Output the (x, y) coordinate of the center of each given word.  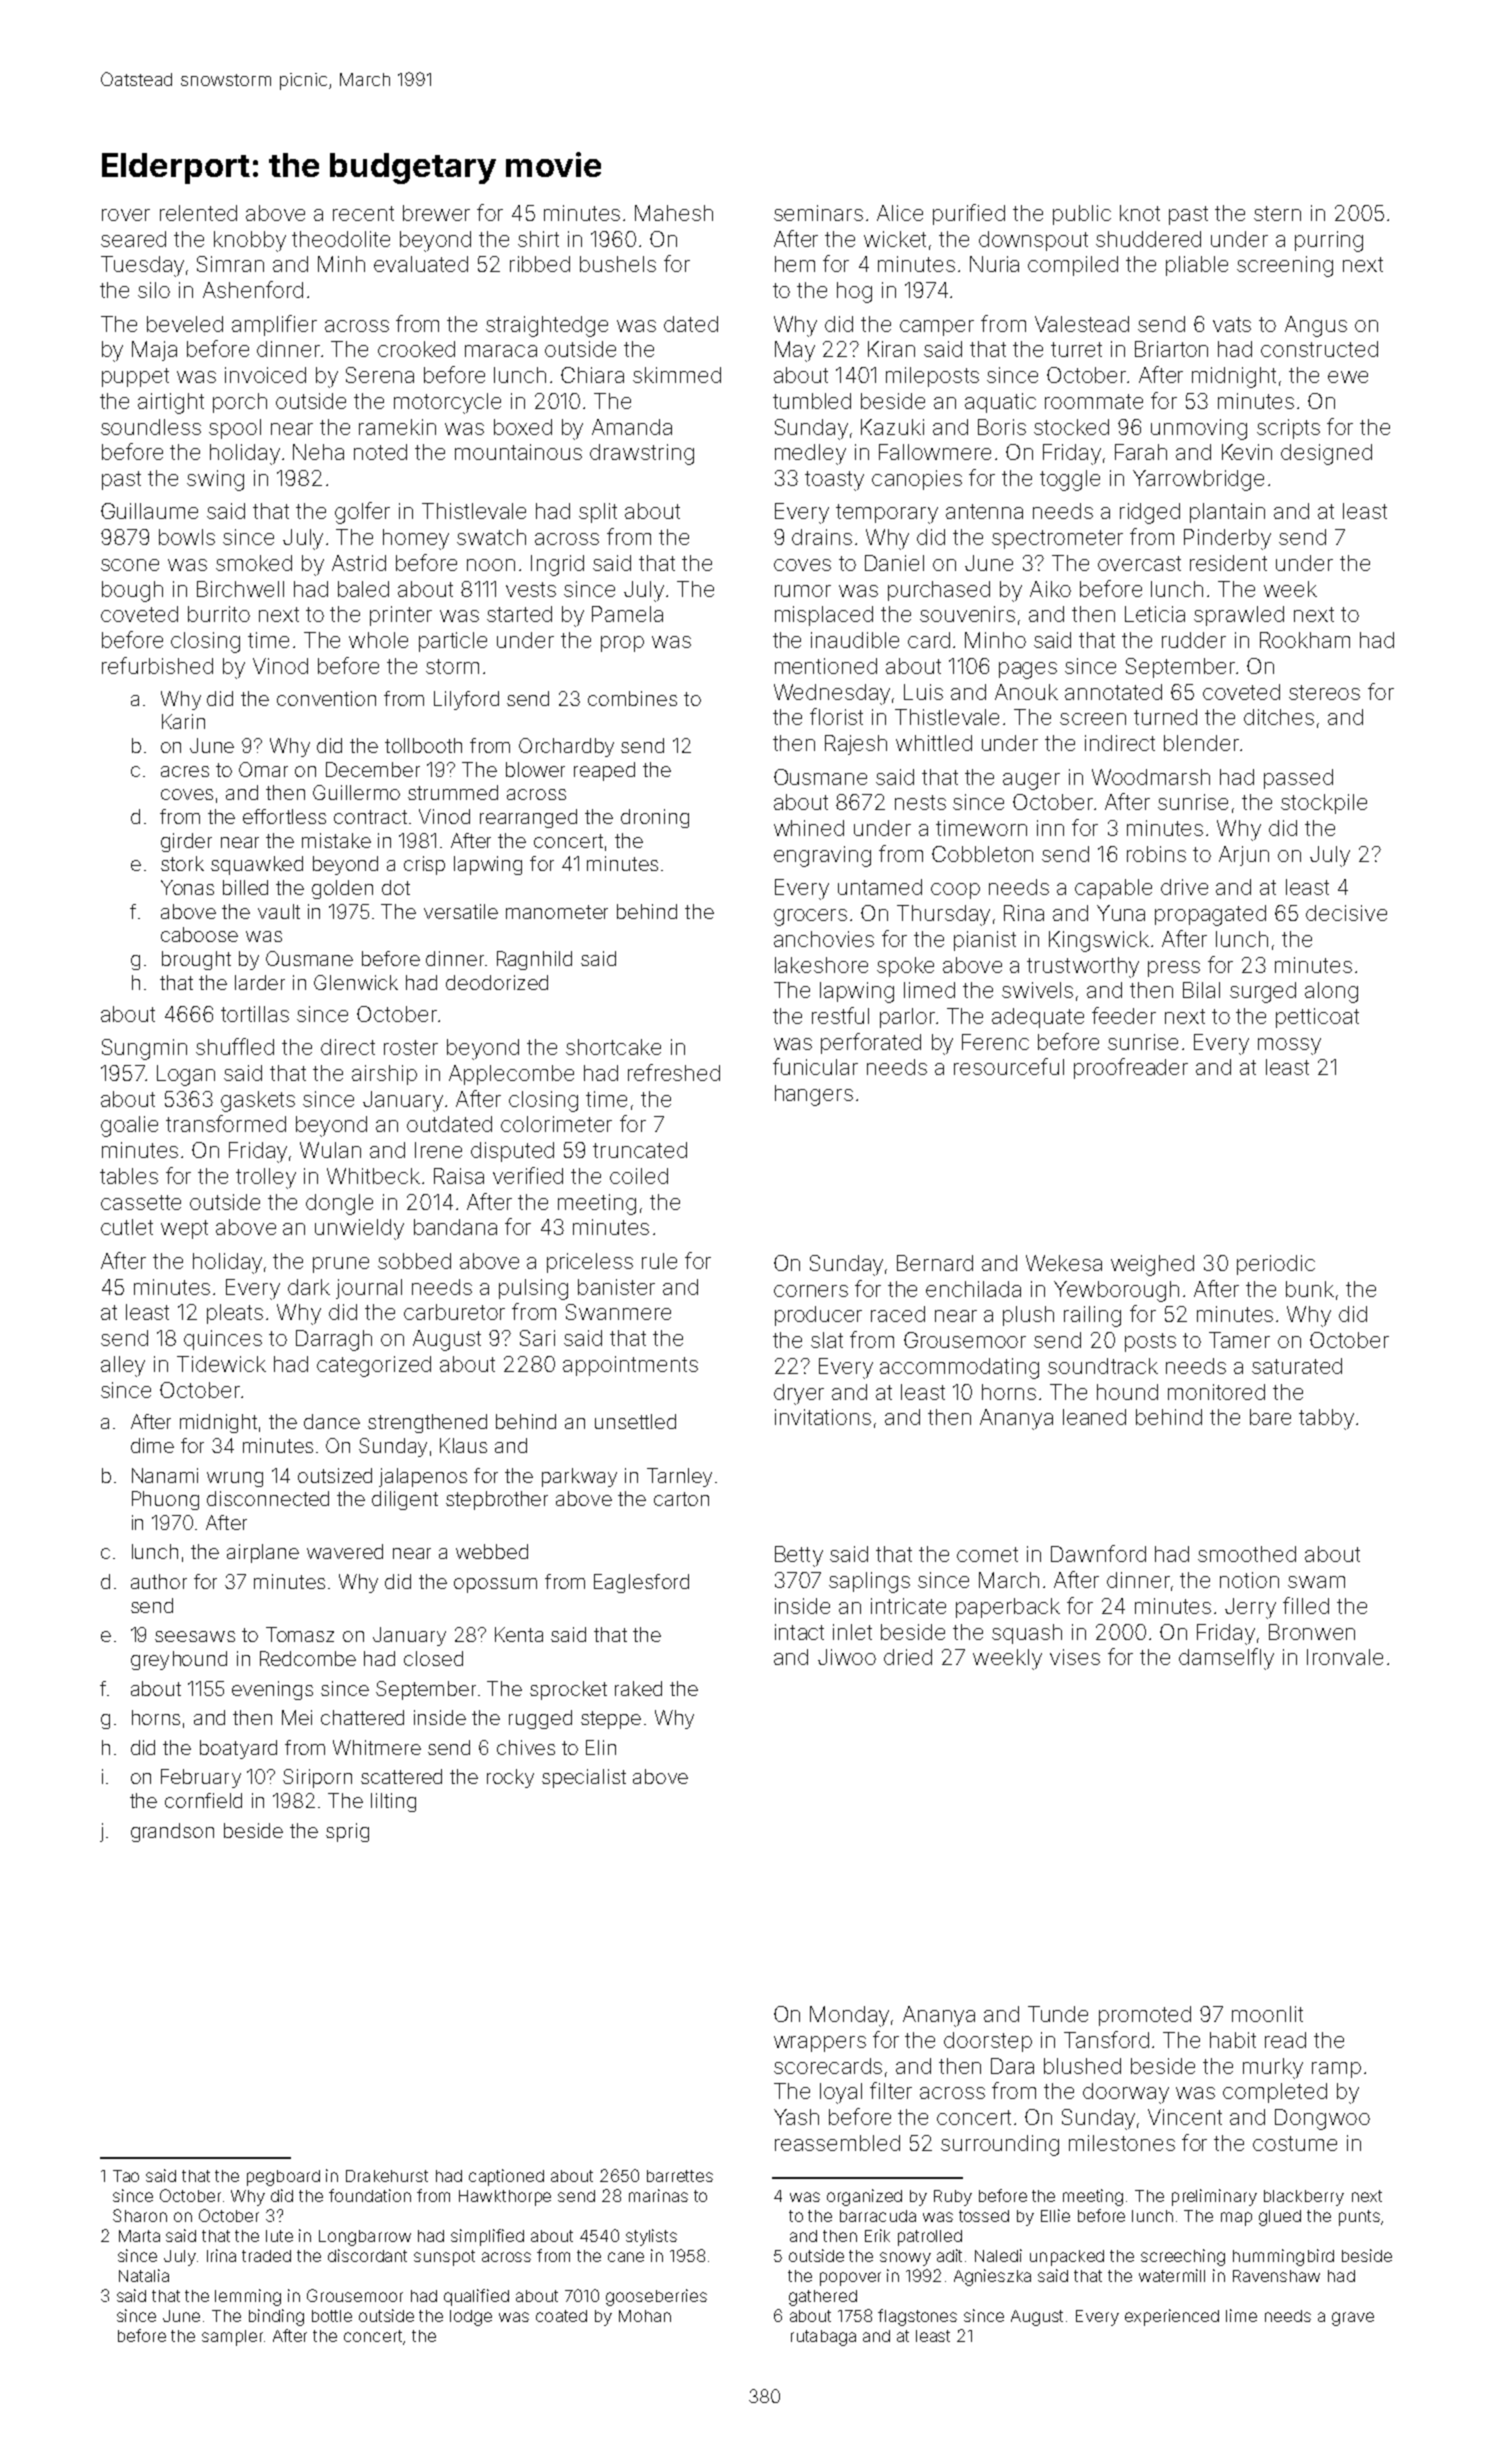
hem (795, 264)
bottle (332, 2316)
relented (198, 213)
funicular (815, 1066)
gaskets (258, 1101)
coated (561, 2316)
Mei (297, 1717)
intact (799, 1632)
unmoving (1199, 429)
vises (1075, 1657)
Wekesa (1064, 1263)
